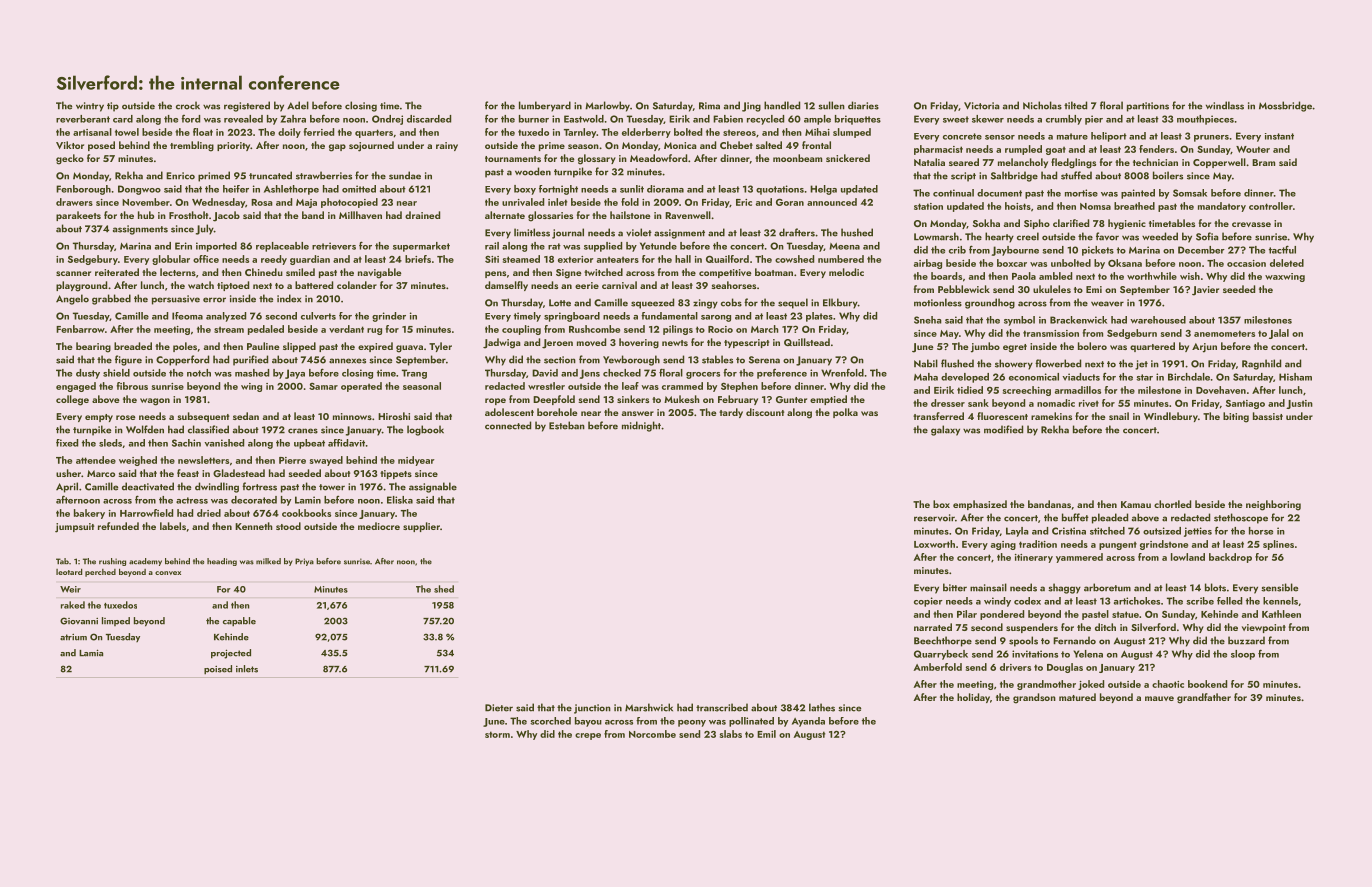  Describe the element at coordinates (1287, 263) in the screenshot. I see `deleted` at that location.
